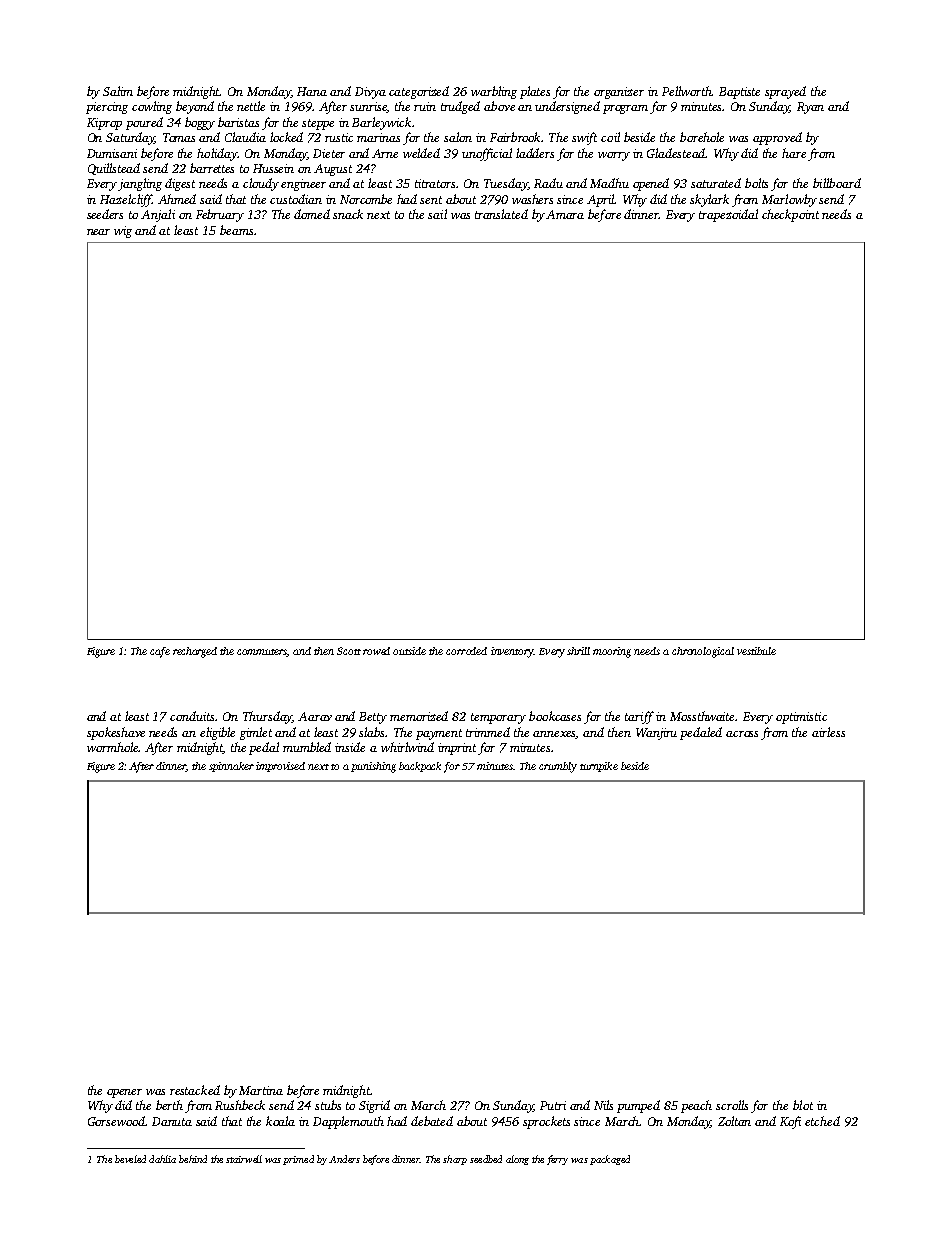 The image size is (952, 1233). I want to click on Pellworth, so click(687, 91).
